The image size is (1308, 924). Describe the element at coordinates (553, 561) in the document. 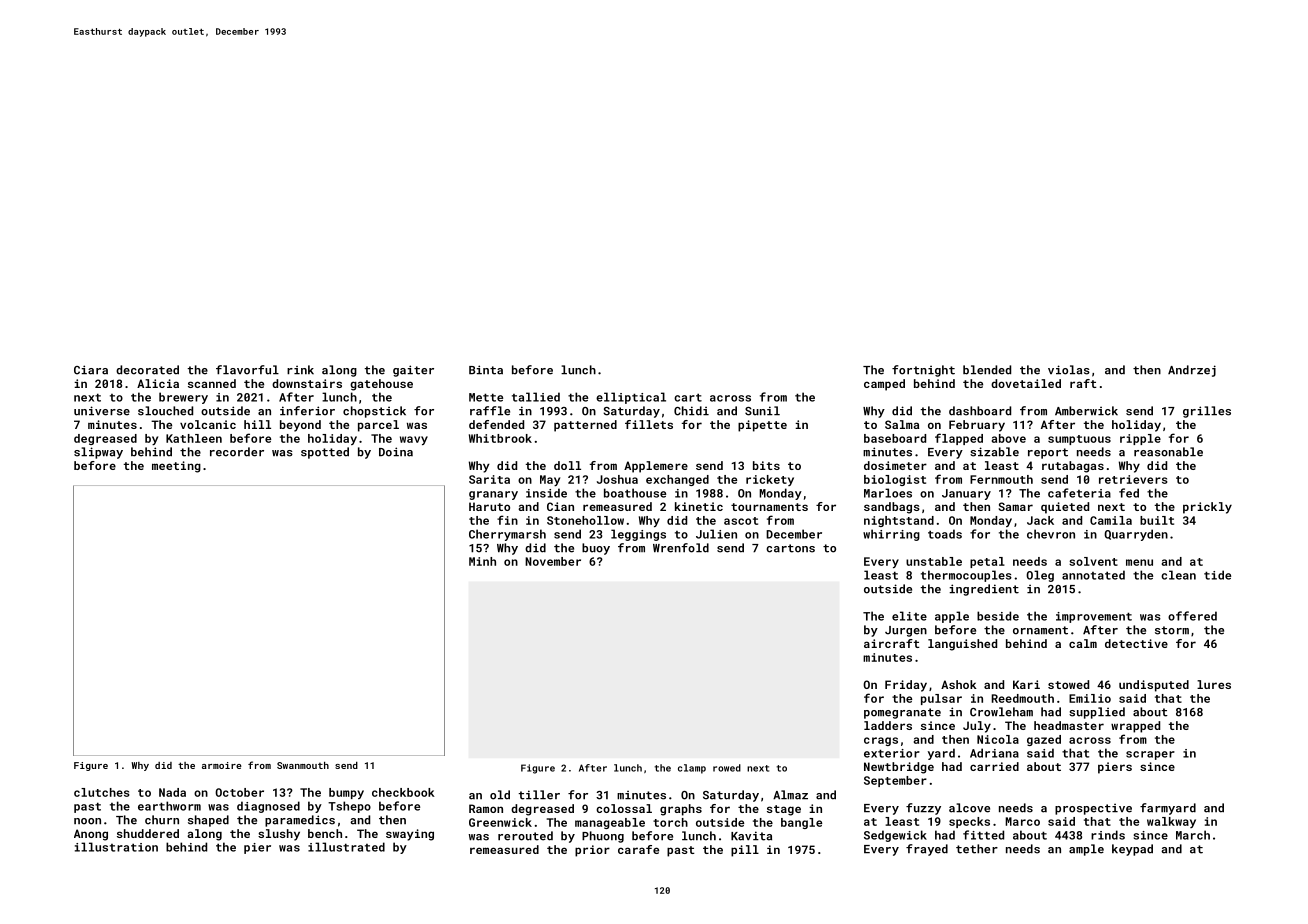

I see `November` at that location.
